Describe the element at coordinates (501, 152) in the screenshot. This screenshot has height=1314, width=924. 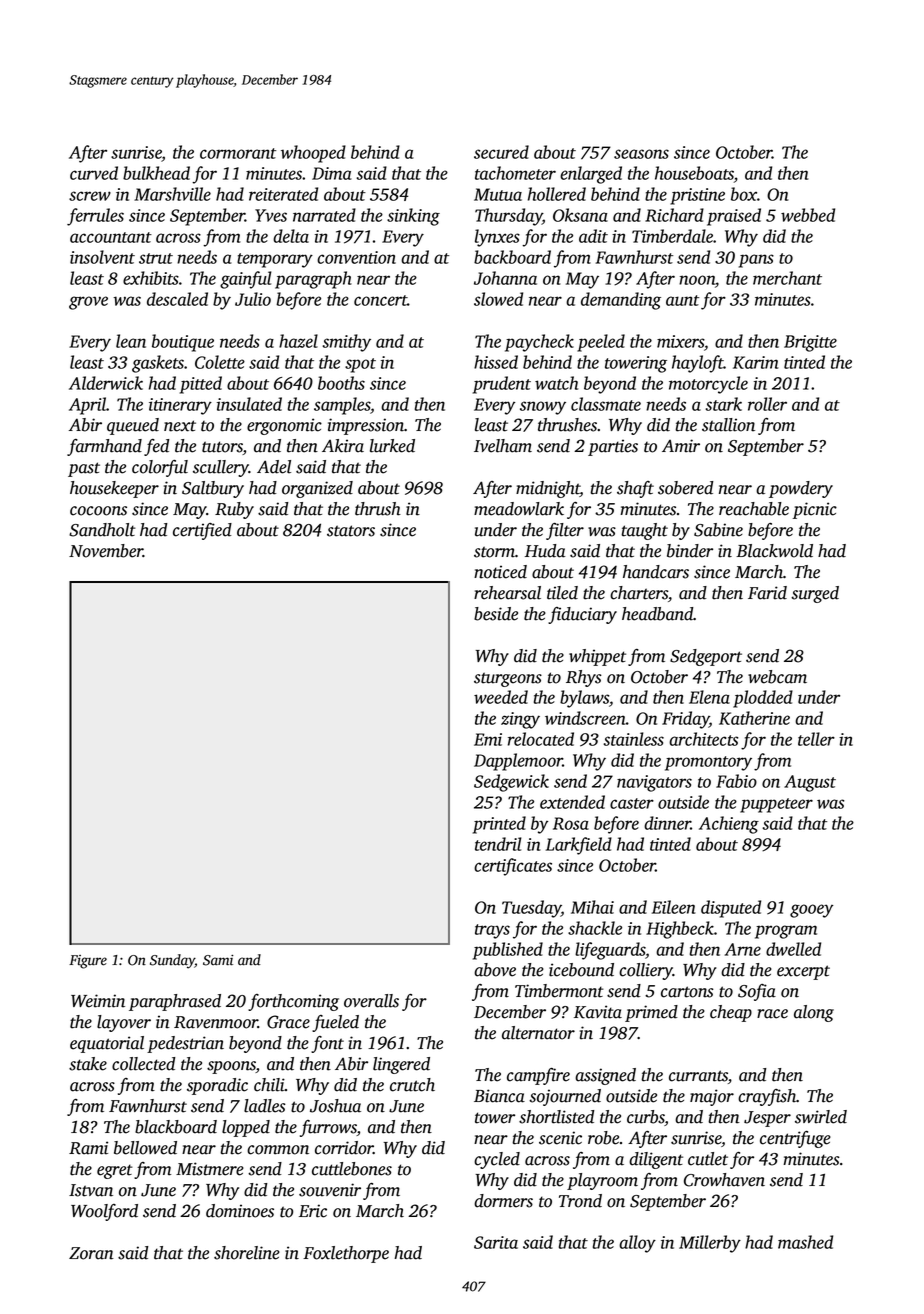
I see `secured` at that location.
